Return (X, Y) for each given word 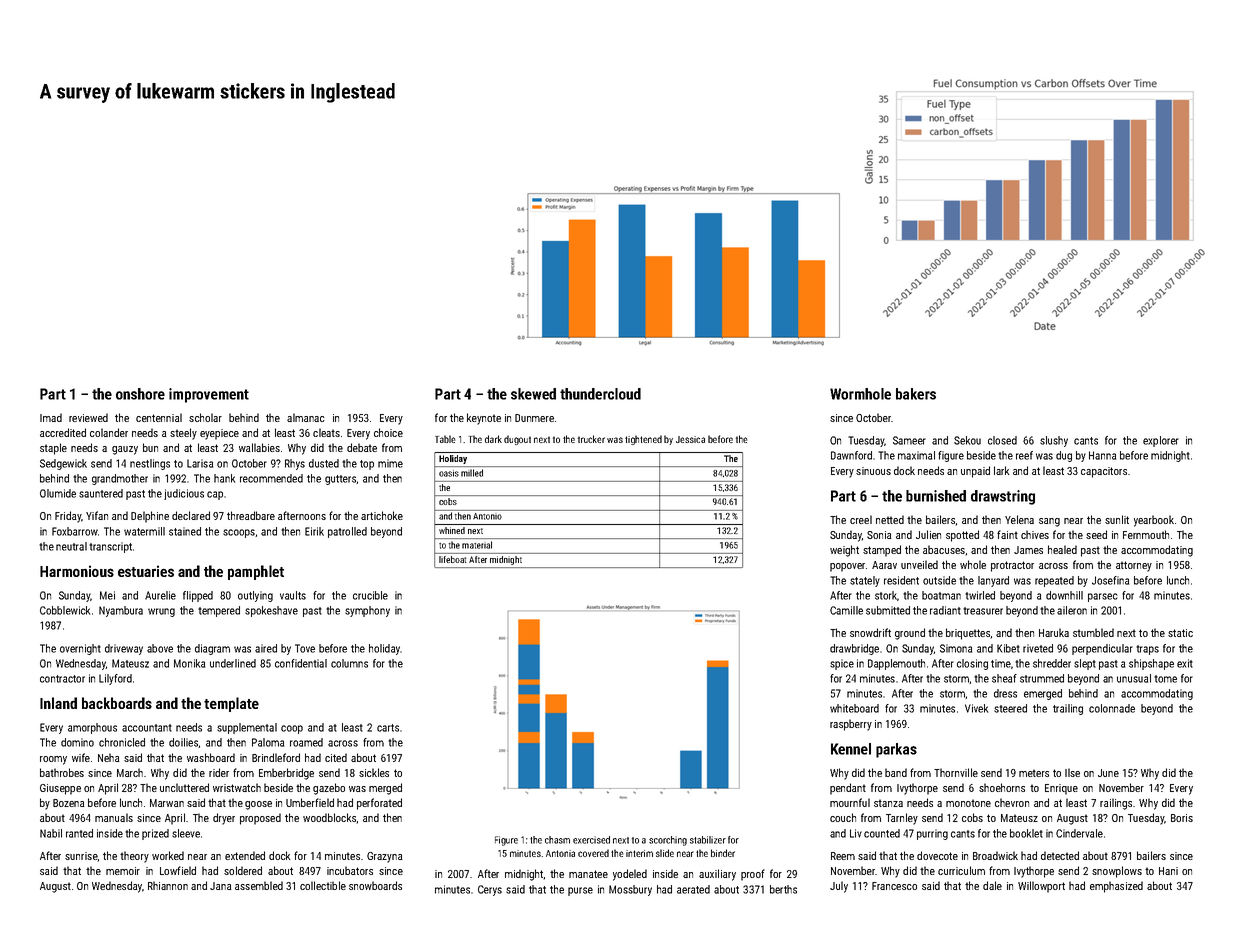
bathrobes (62, 772)
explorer (1161, 441)
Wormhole (860, 394)
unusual (1134, 678)
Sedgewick (63, 464)
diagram (212, 649)
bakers (916, 394)
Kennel (851, 749)
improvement (209, 395)
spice (842, 664)
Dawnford (851, 455)
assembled (259, 885)
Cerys (490, 890)
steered (1010, 708)
